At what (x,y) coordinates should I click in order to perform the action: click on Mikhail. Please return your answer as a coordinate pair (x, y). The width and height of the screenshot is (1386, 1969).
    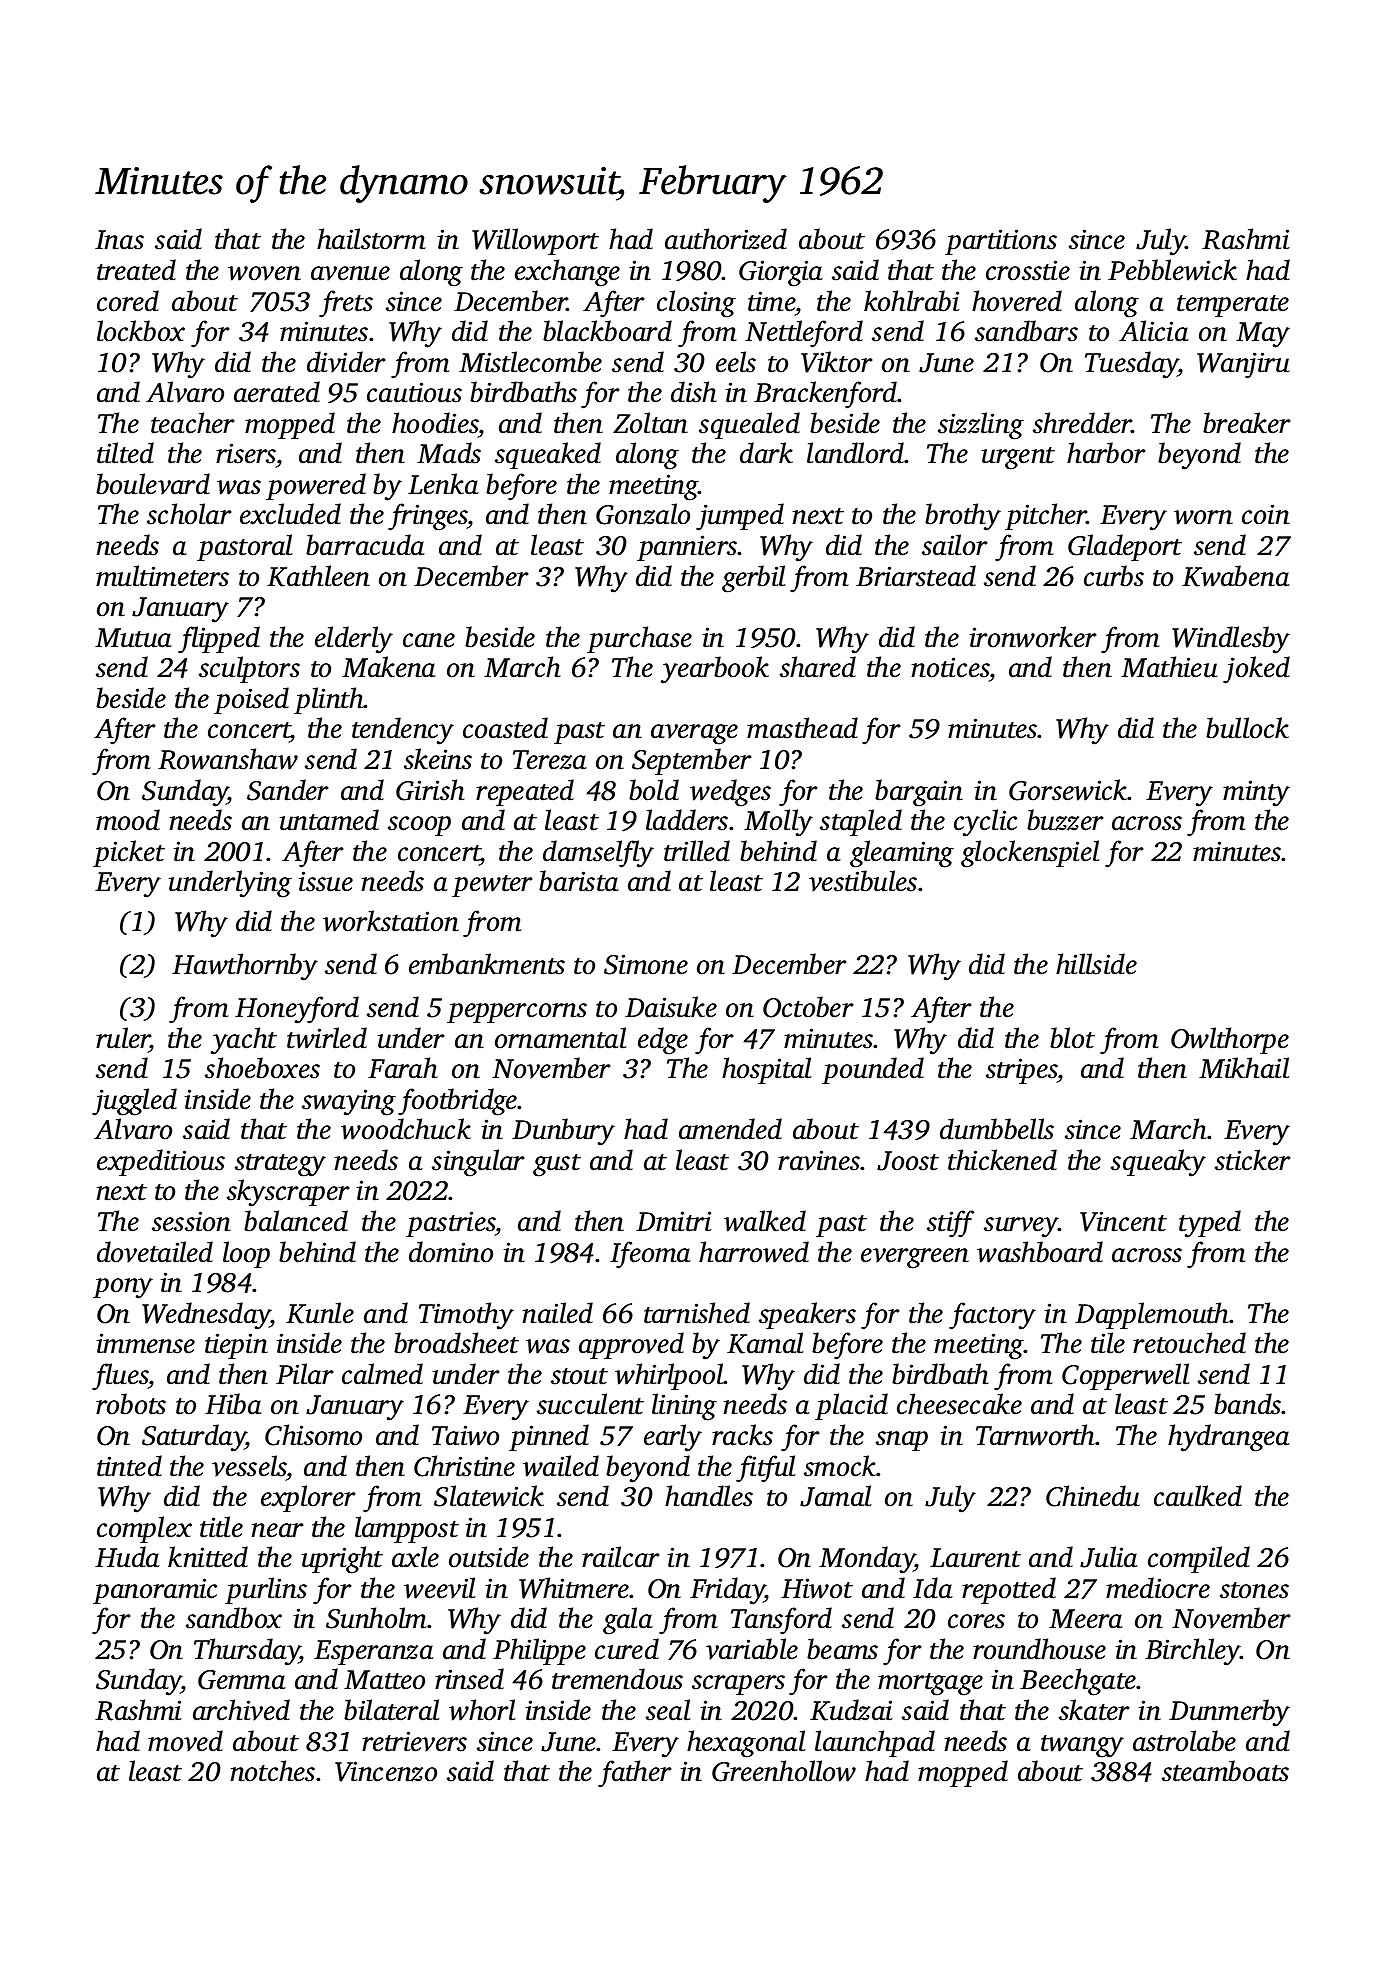
    Looking at the image, I should click on (1244, 1068).
